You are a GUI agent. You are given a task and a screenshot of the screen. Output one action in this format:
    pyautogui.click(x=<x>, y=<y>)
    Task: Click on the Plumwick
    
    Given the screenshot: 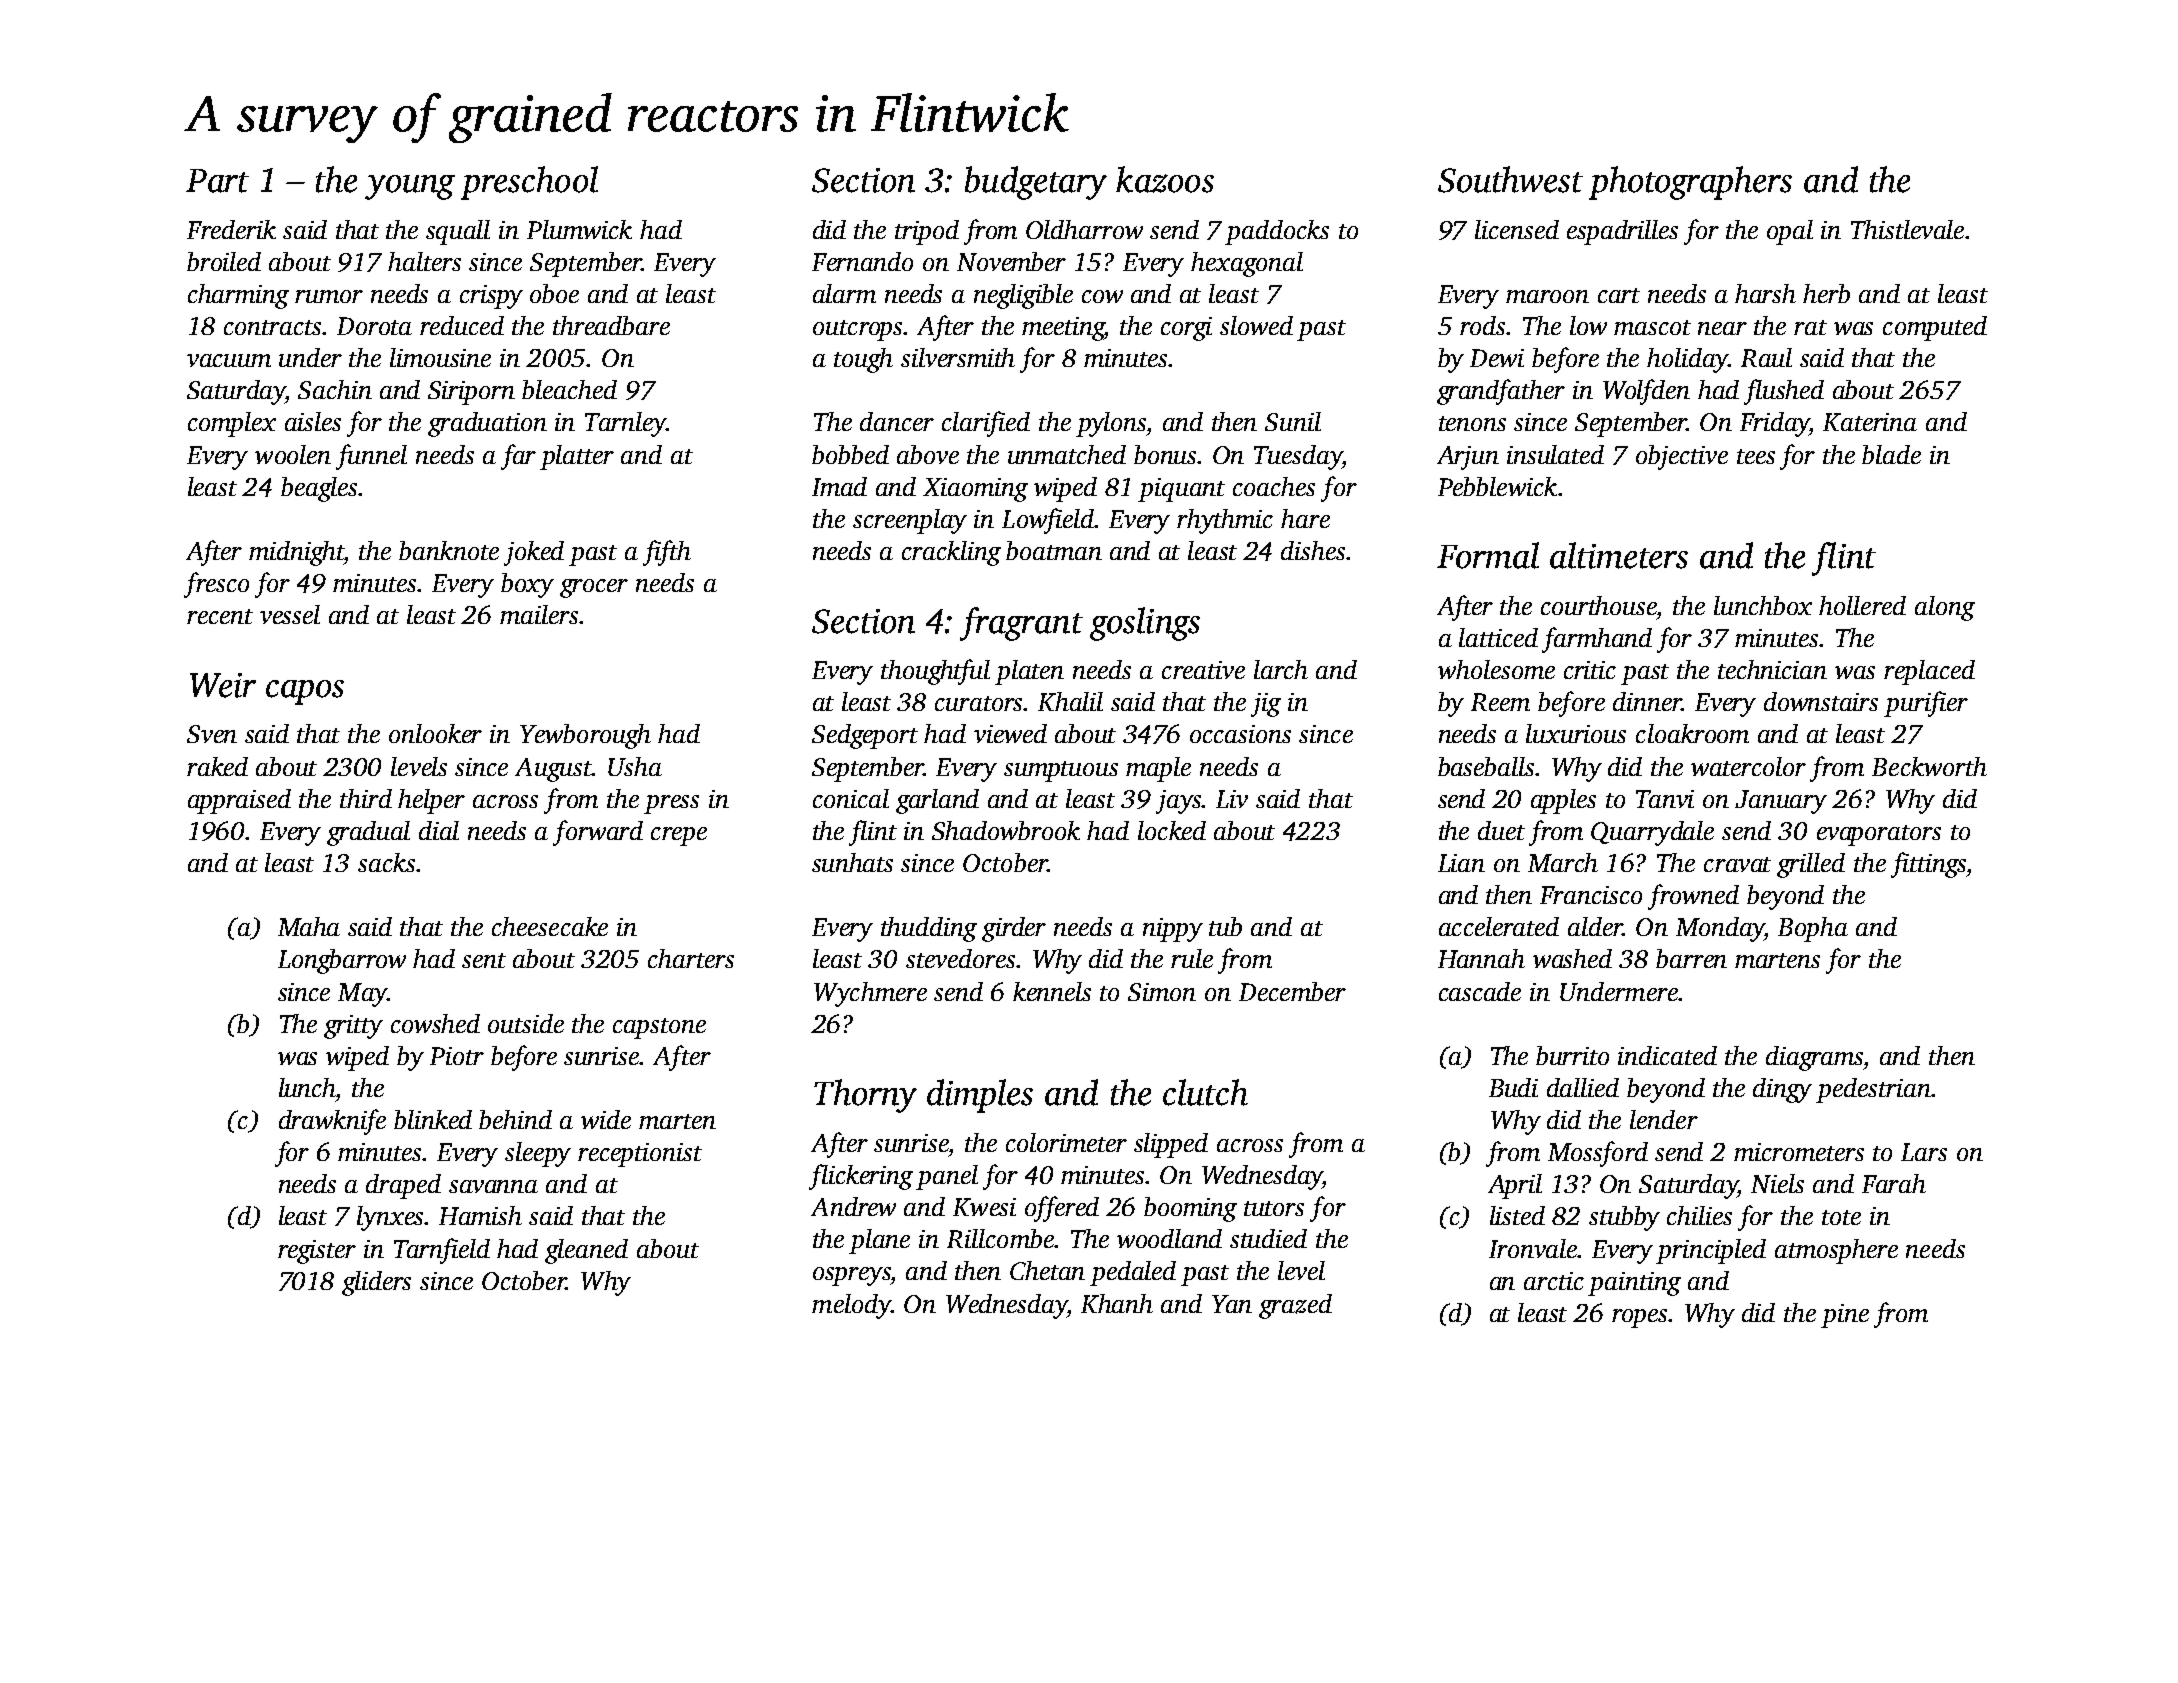 What is the action you would take?
    pyautogui.click(x=579, y=229)
